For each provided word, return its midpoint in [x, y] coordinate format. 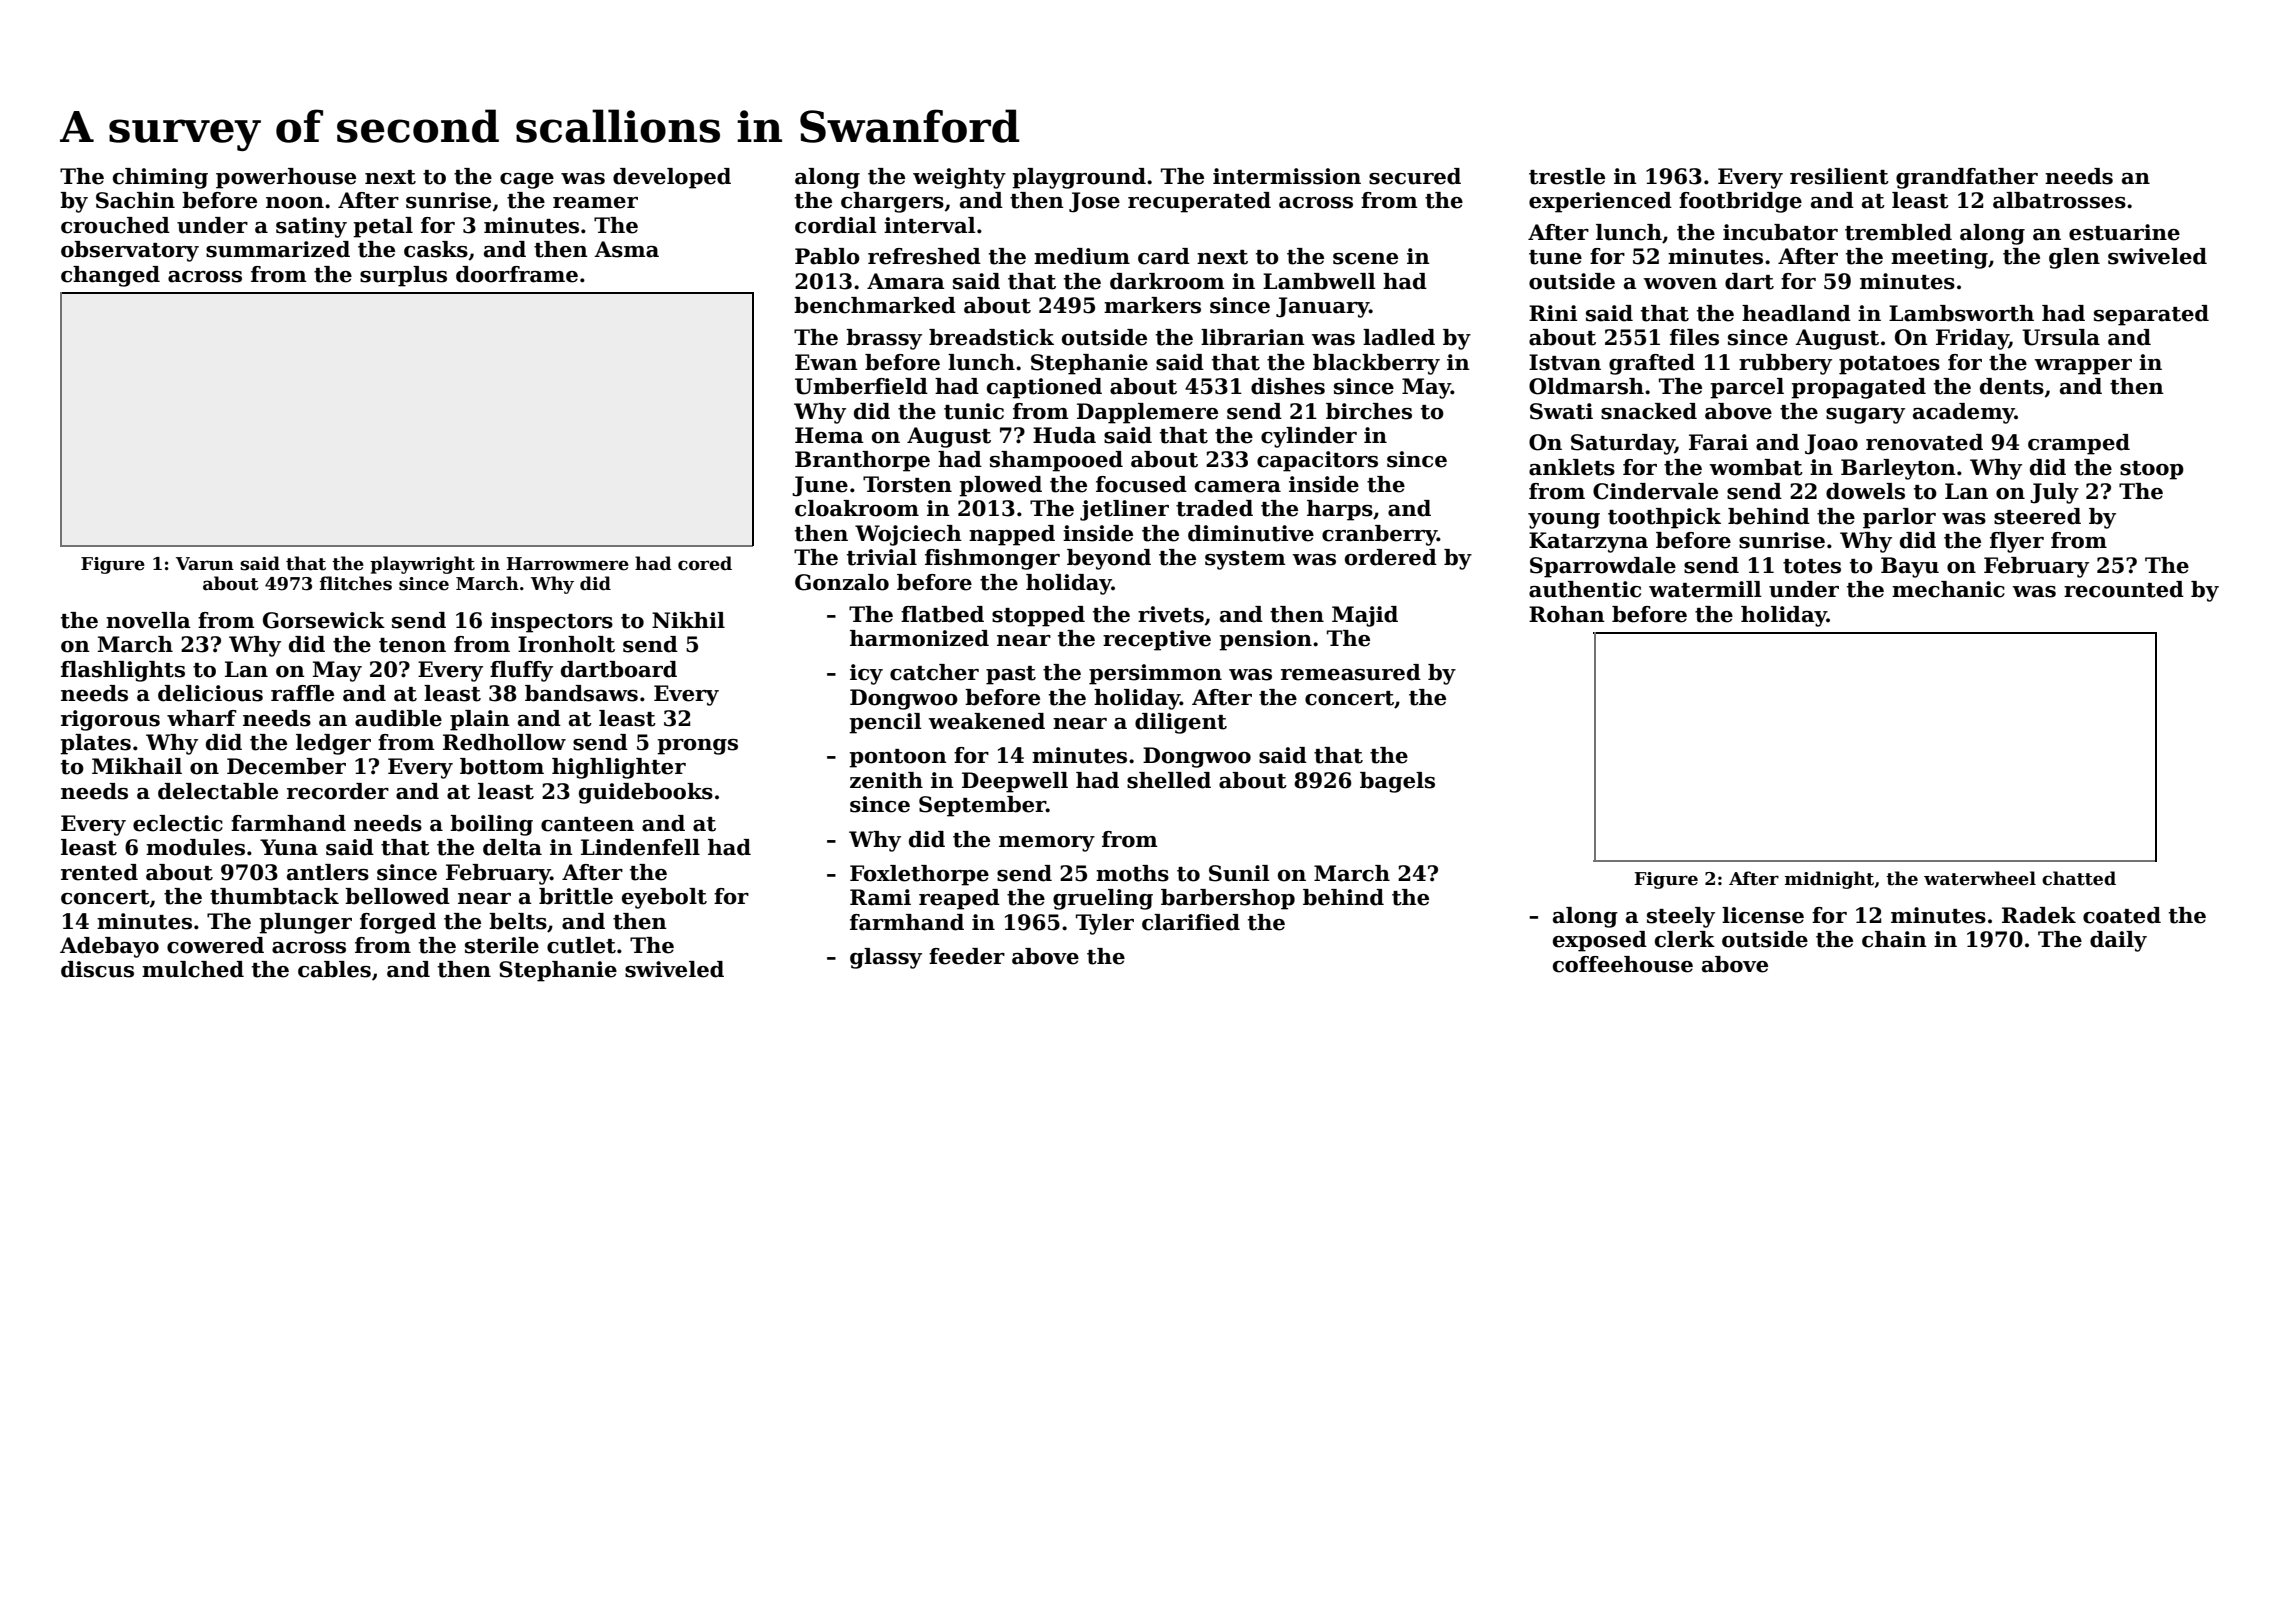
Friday [1972, 339]
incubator [1780, 232]
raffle [302, 693]
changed [110, 276]
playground [1079, 178]
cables [334, 969]
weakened [987, 721]
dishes [1288, 386]
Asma [626, 249]
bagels [1397, 782]
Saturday [1623, 444]
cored [705, 563]
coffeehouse [1623, 964]
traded [1214, 508]
